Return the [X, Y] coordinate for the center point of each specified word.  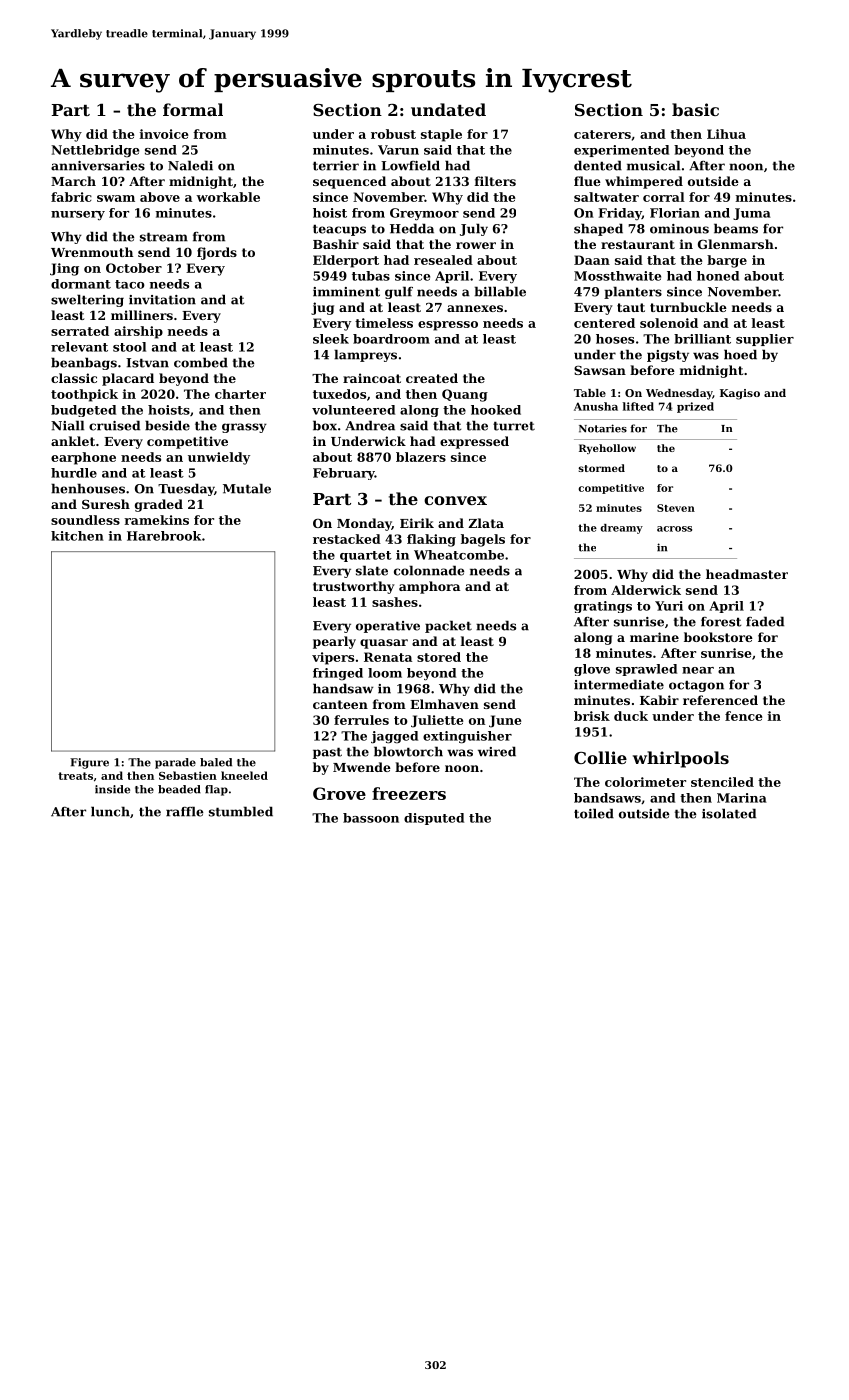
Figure [89, 763]
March [73, 181]
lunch [110, 811]
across [674, 529]
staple [441, 135]
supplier [765, 340]
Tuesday [186, 489]
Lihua [726, 134]
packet [448, 626]
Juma [752, 214]
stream [164, 237]
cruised [114, 425]
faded [765, 621]
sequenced [349, 182]
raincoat [372, 378]
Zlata [486, 523]
